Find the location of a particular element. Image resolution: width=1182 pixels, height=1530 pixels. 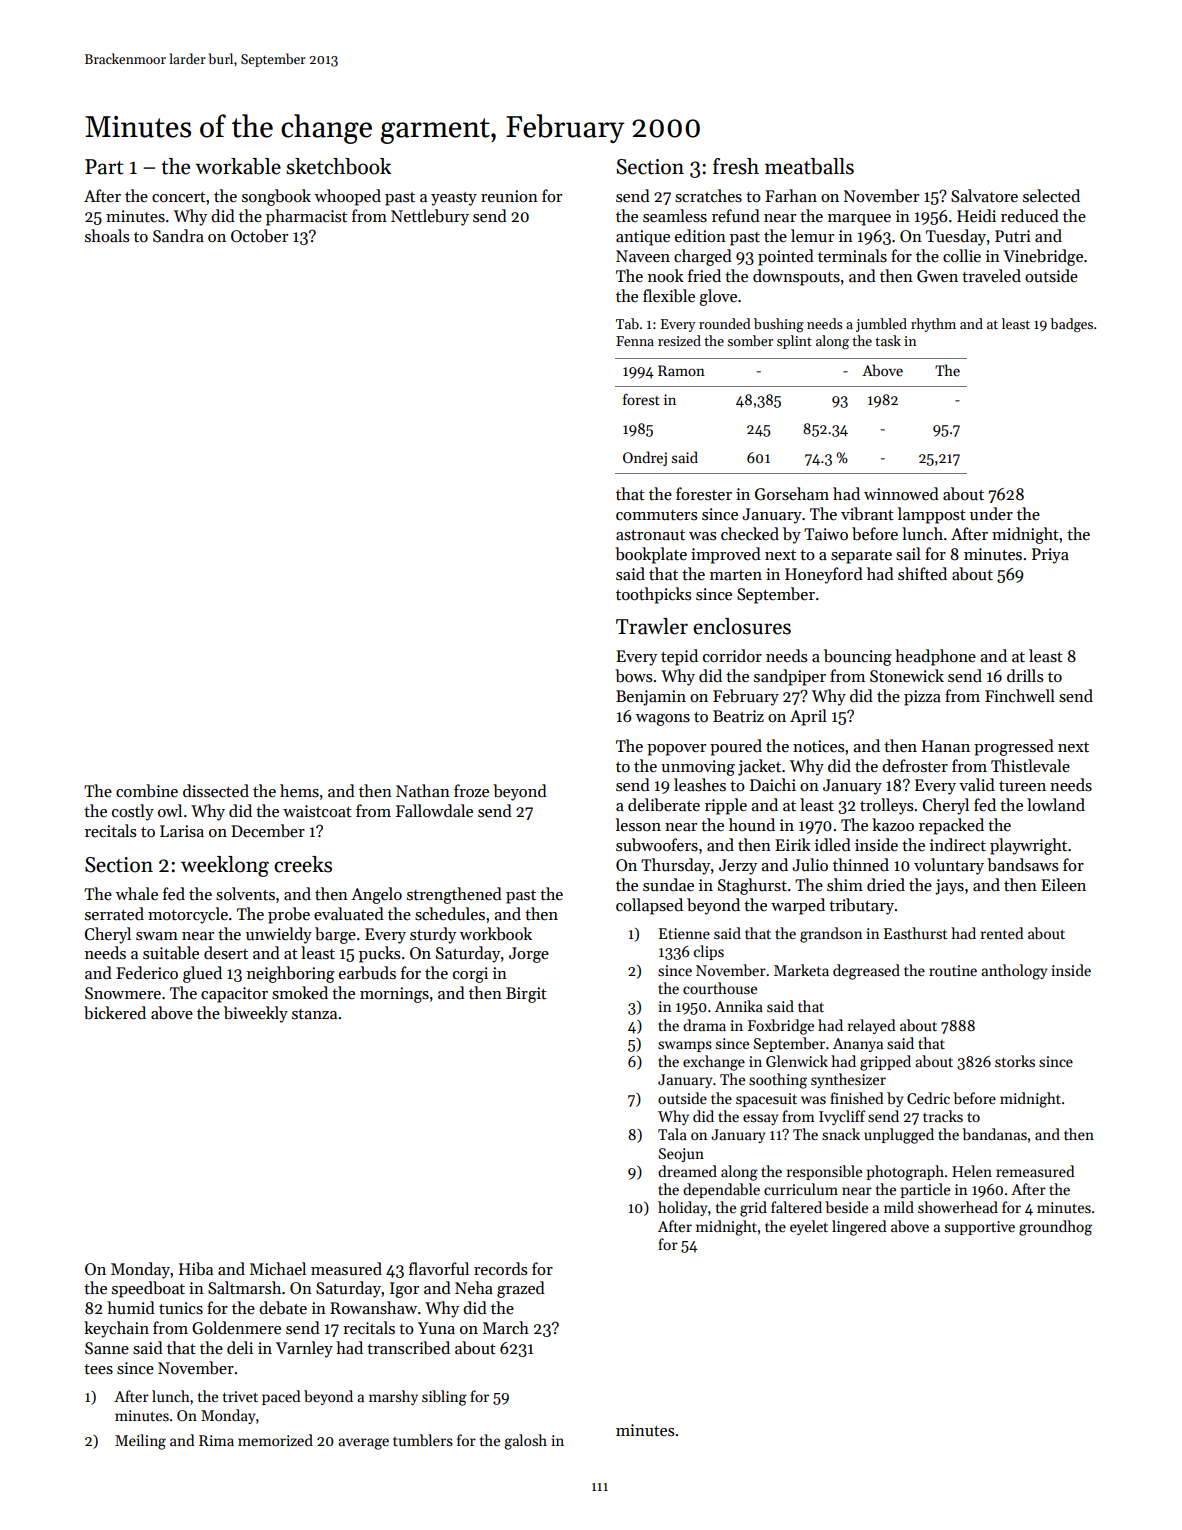

reunion is located at coordinates (509, 196).
